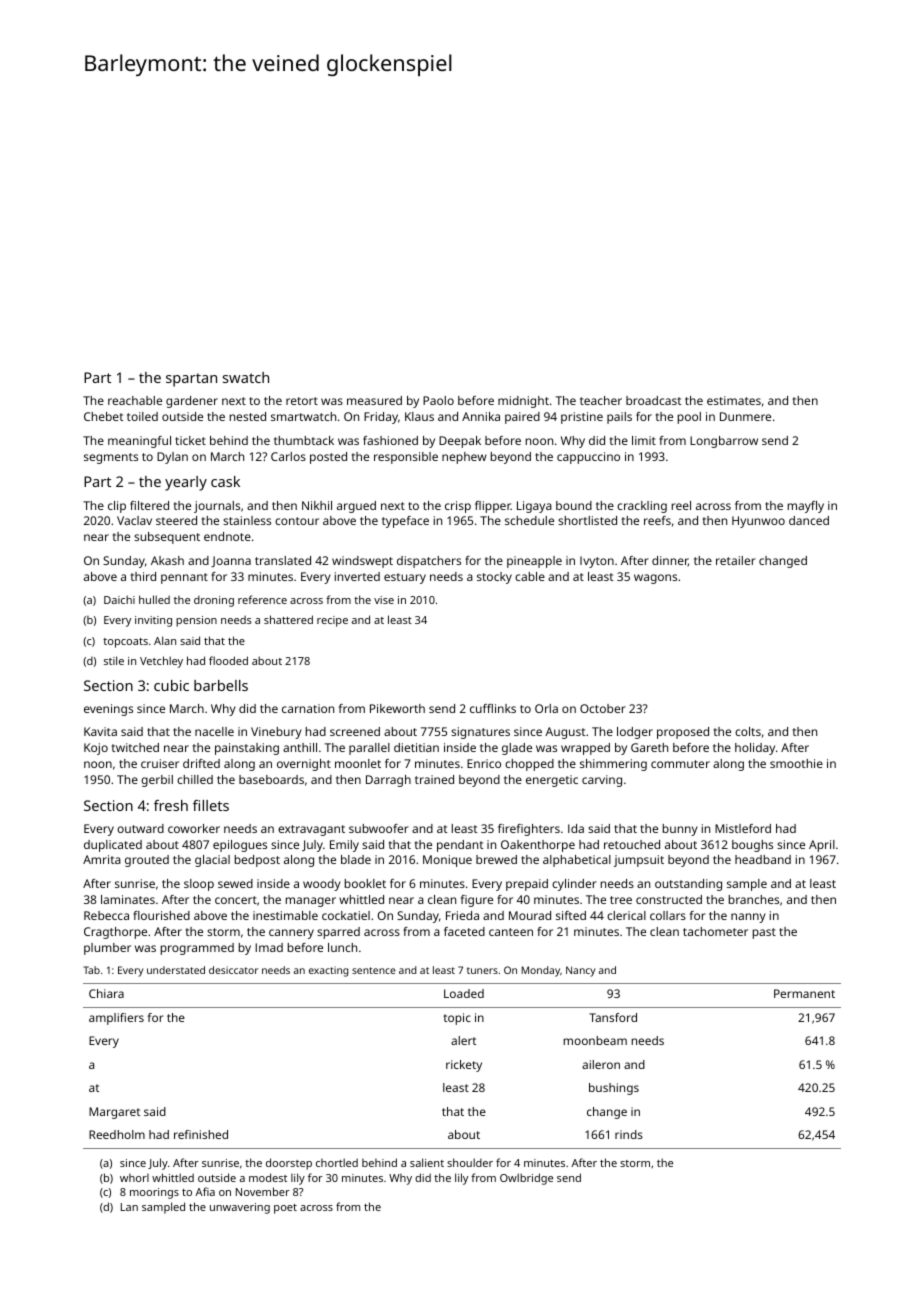 This screenshot has height=1308, width=924. Describe the element at coordinates (416, 747) in the screenshot. I see `dietitian` at that location.
